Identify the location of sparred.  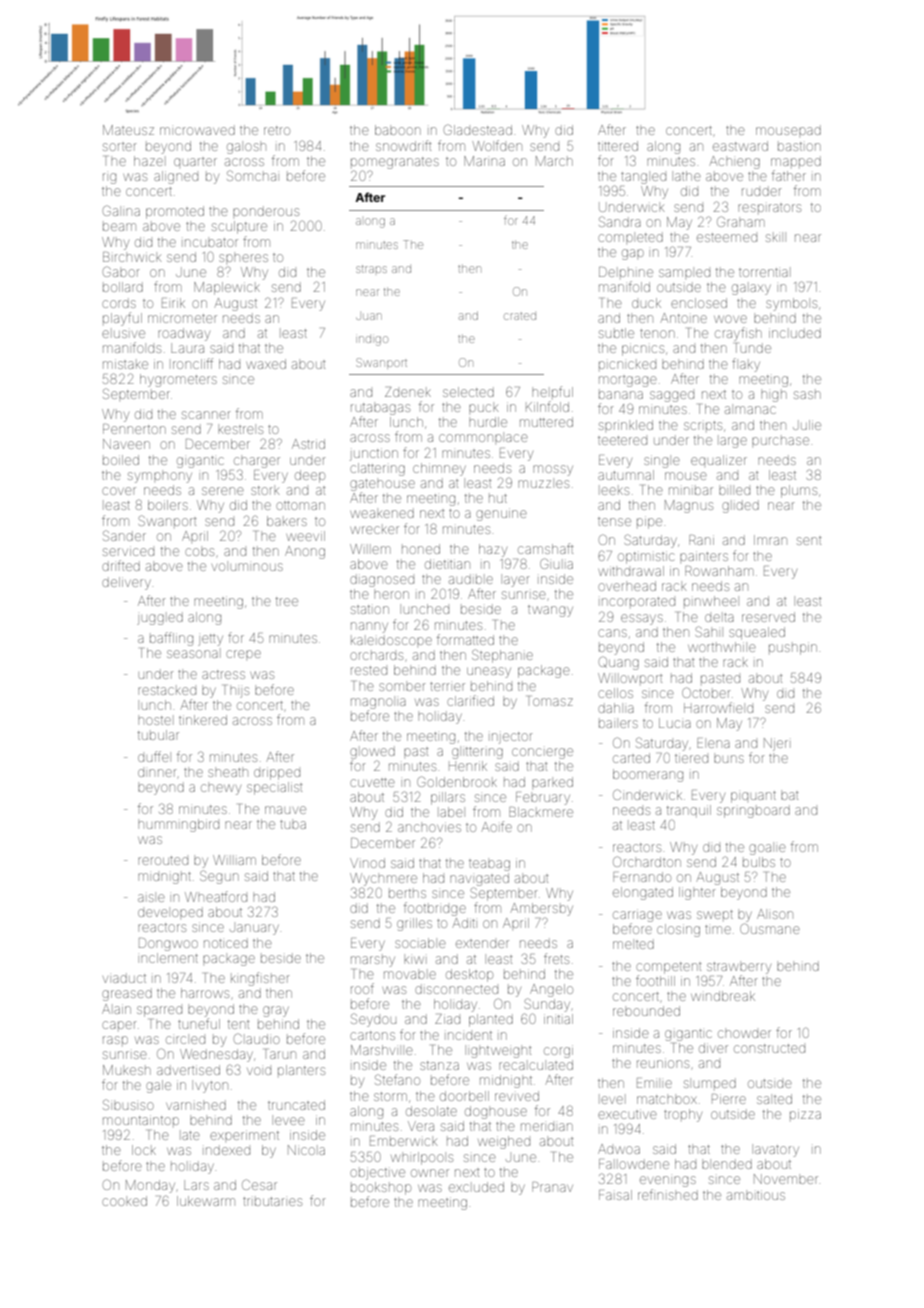
(159, 1011).
